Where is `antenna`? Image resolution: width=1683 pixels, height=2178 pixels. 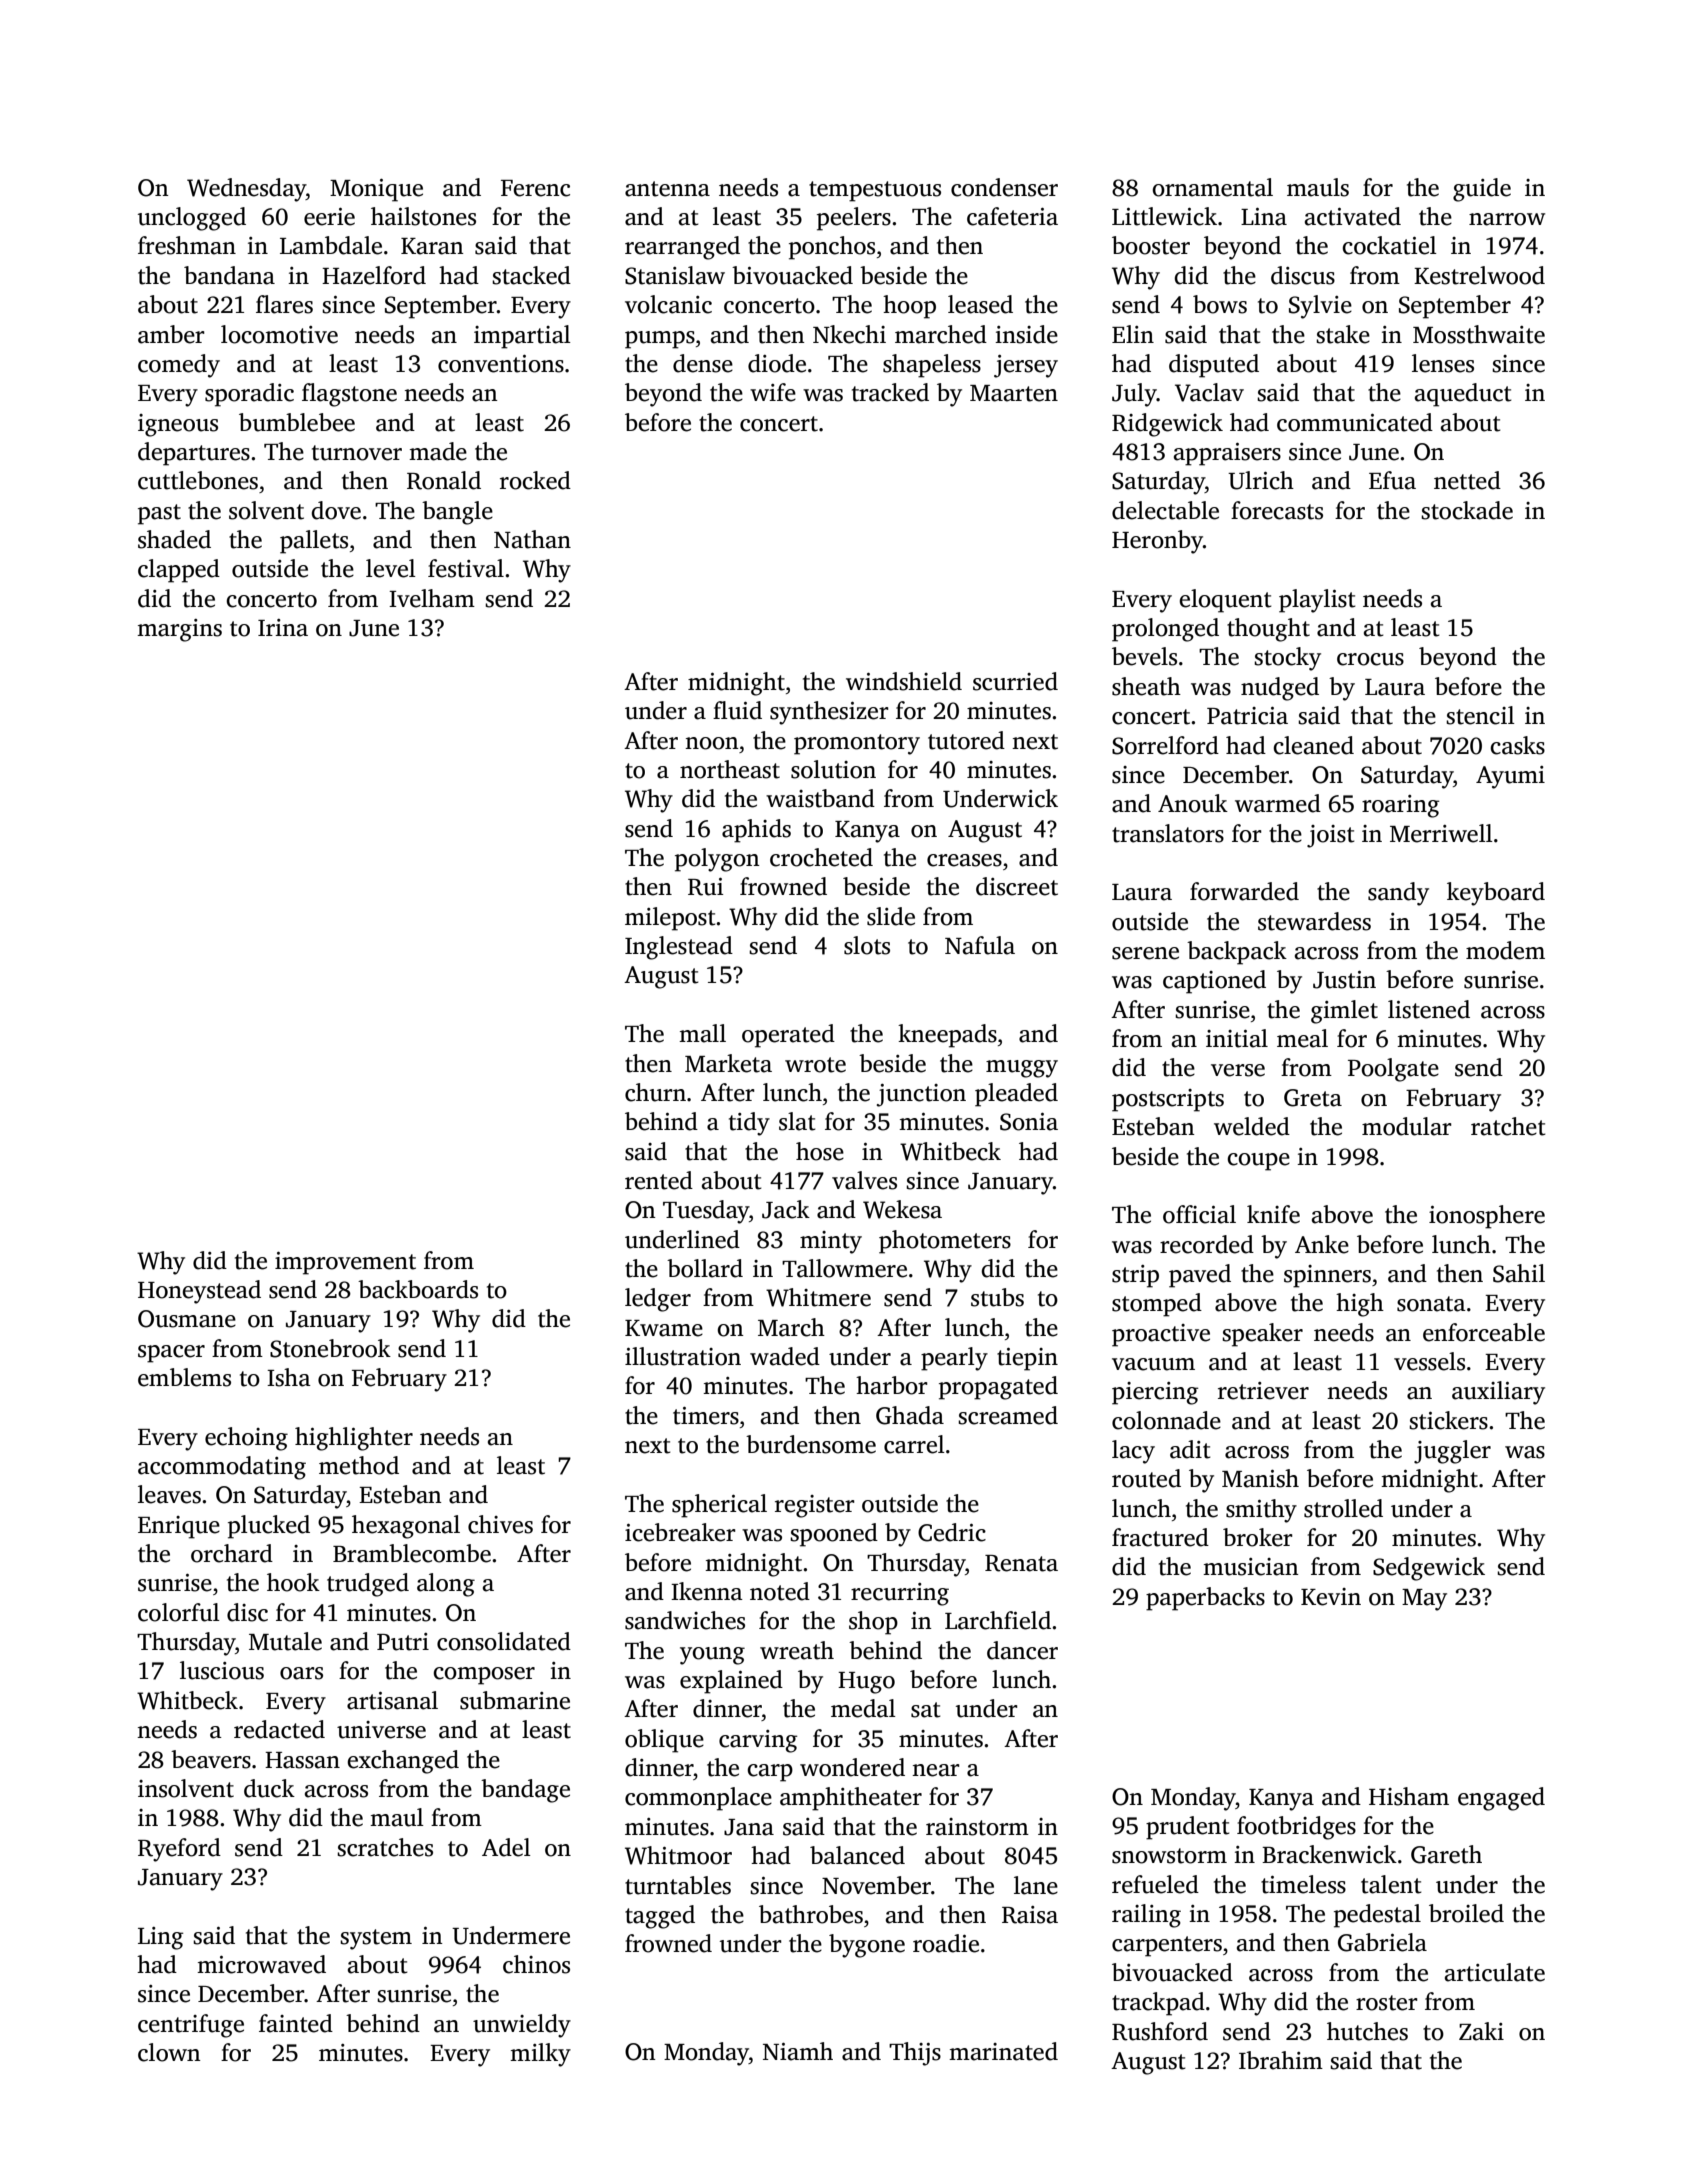 antenna is located at coordinates (667, 189).
